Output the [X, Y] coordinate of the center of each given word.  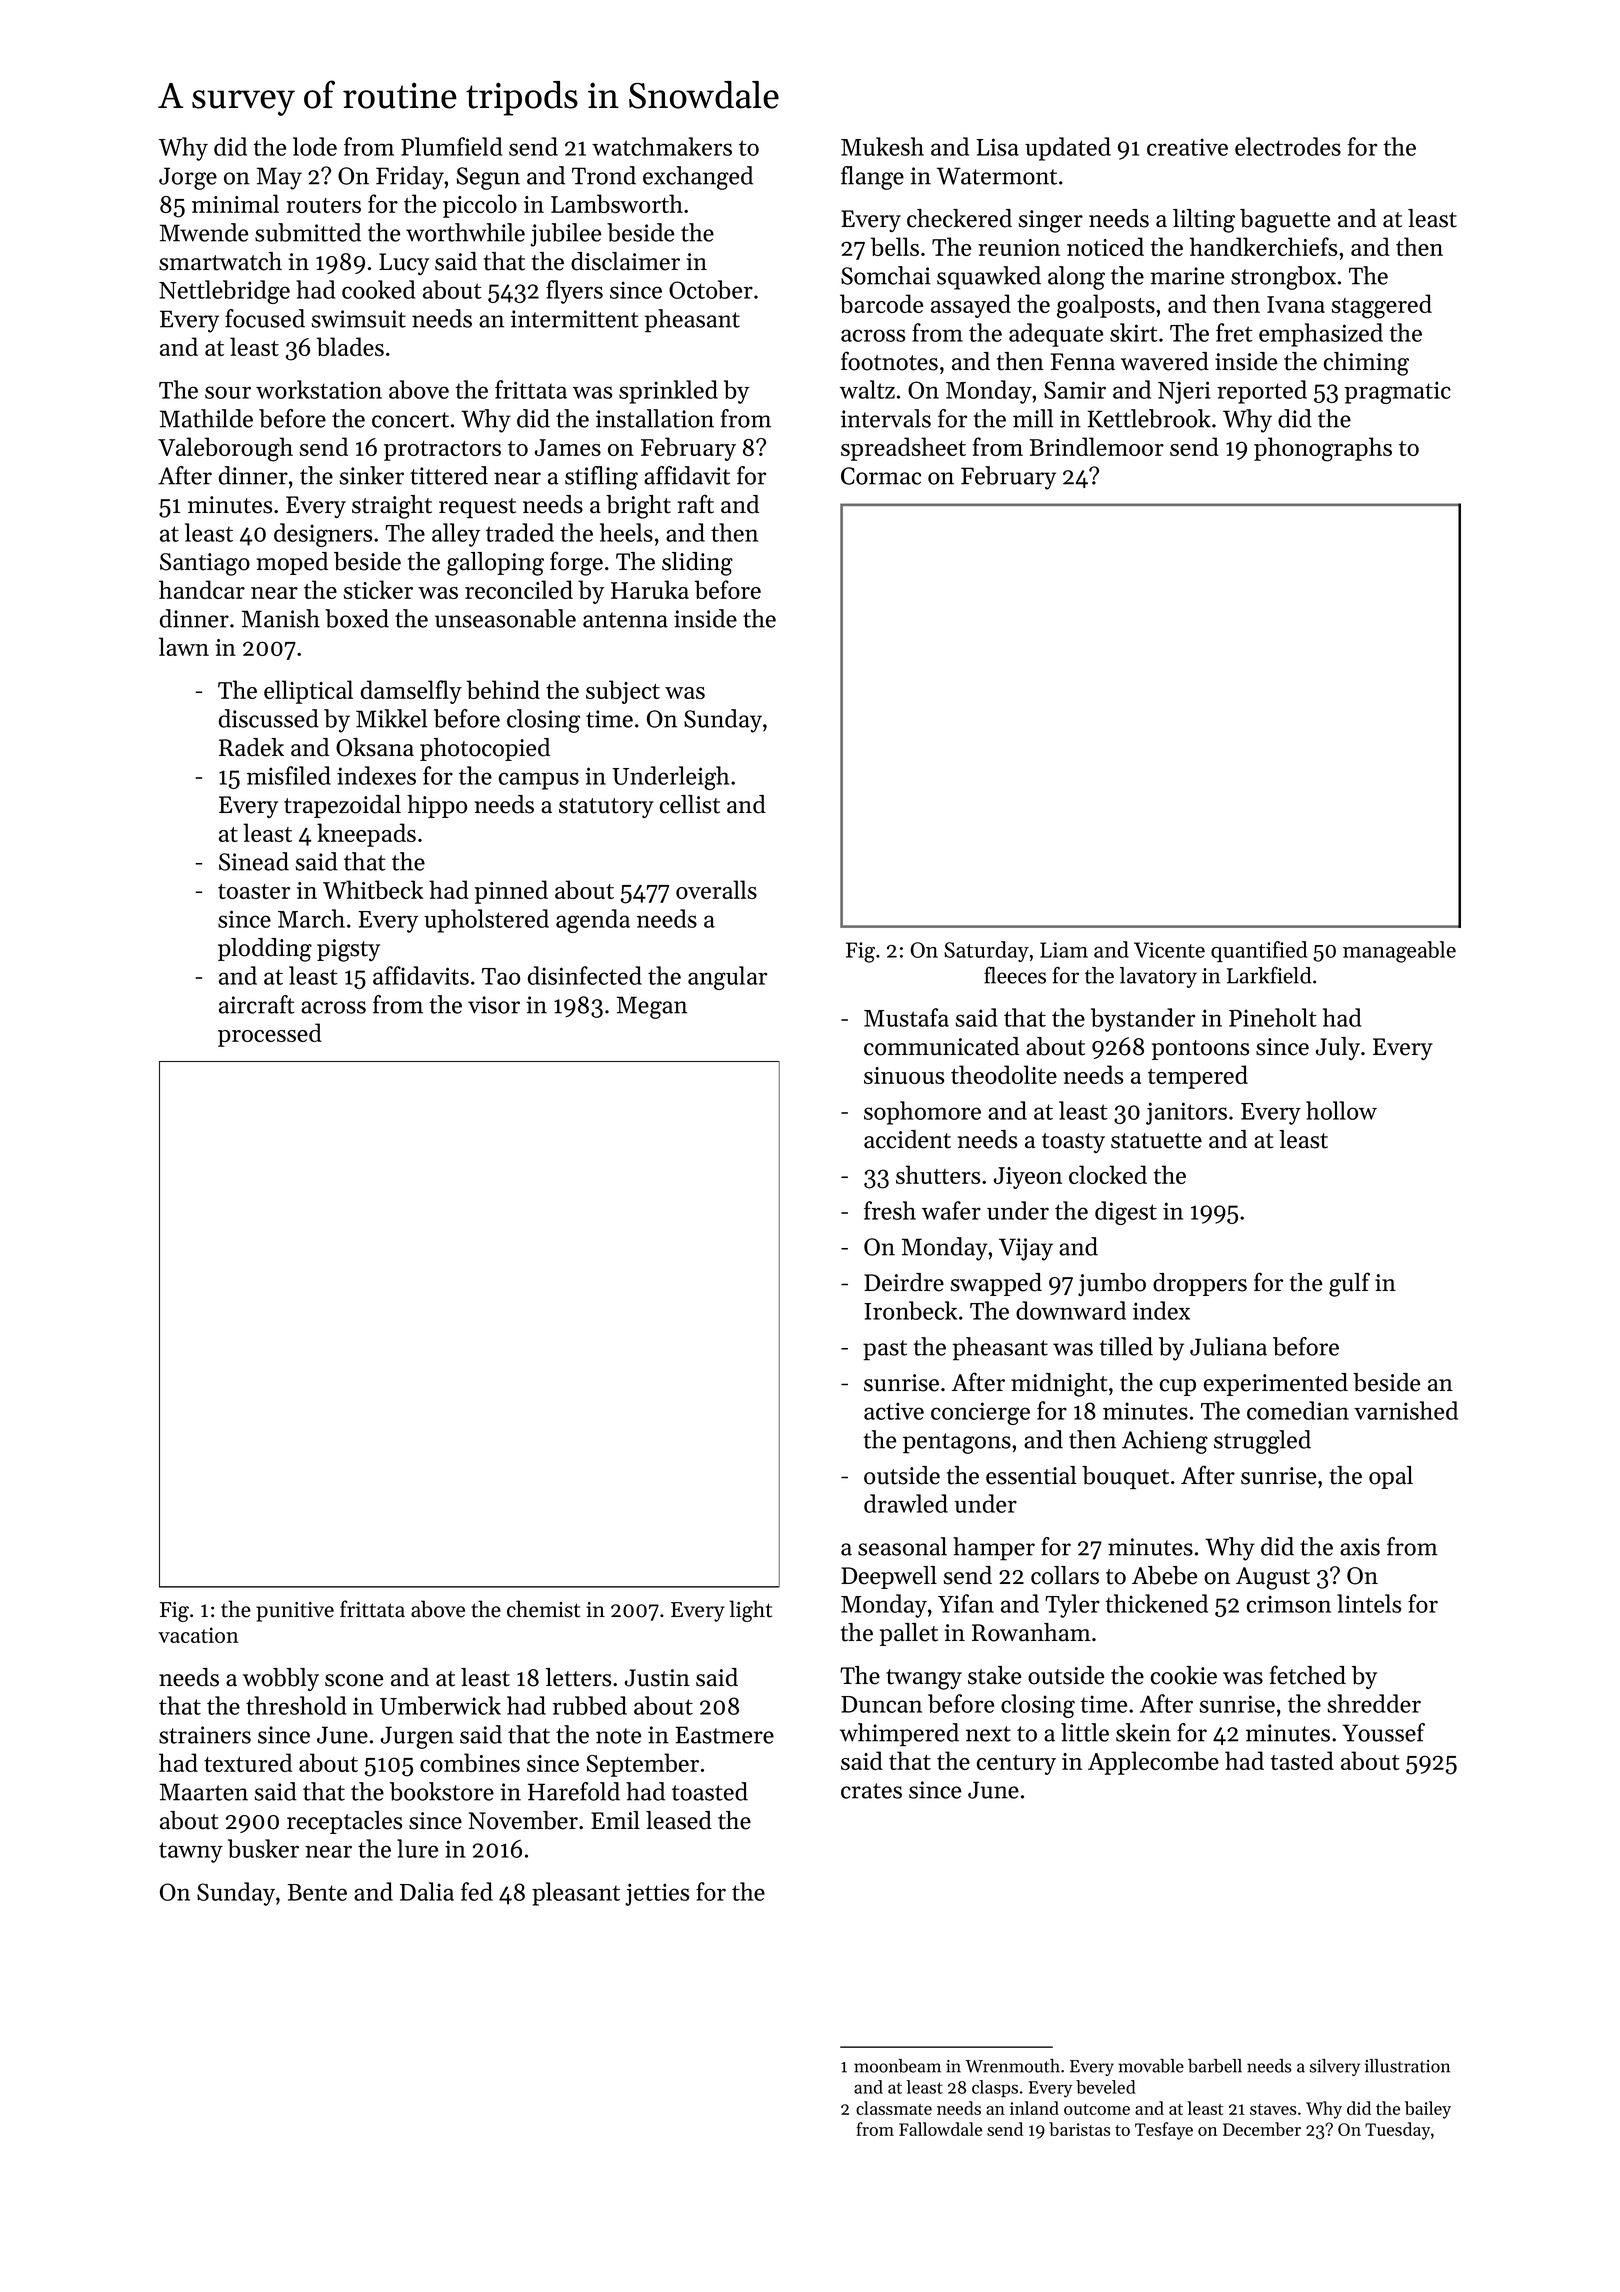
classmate [894, 2108]
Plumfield [452, 146]
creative [1187, 147]
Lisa [997, 147]
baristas [1079, 2129]
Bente [317, 1892]
